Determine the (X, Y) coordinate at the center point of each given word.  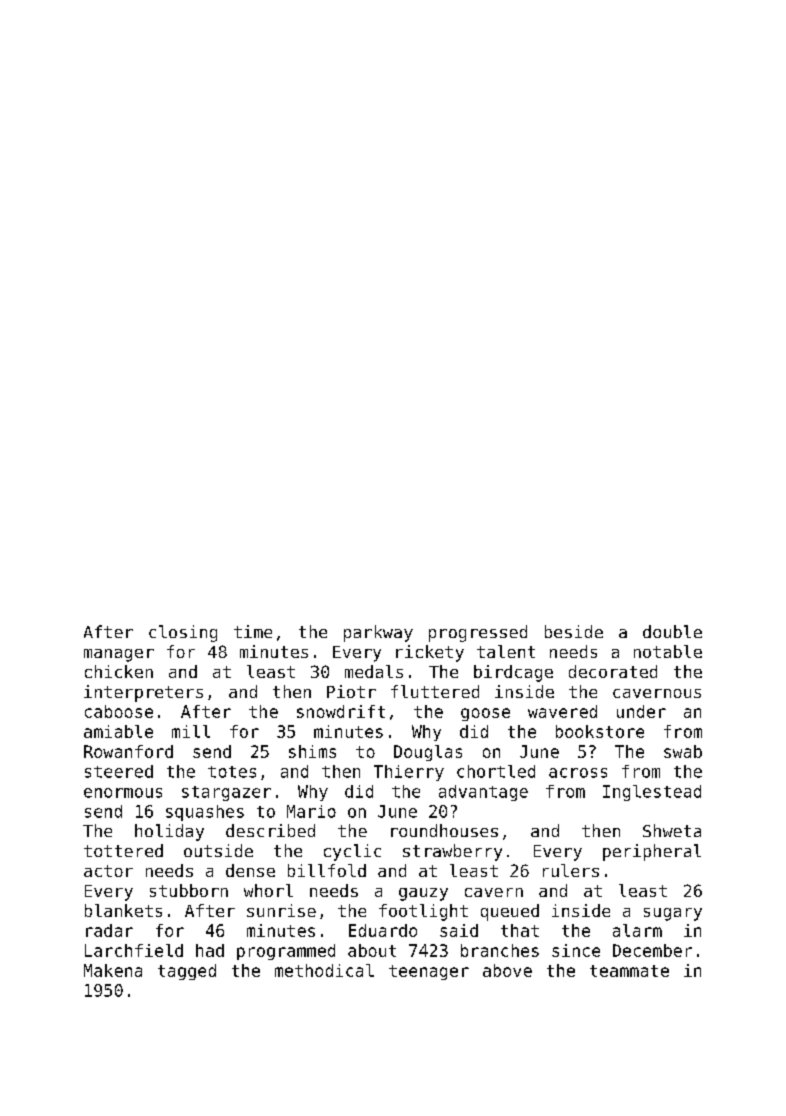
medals (374, 671)
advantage (483, 793)
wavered (562, 711)
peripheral (652, 852)
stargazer (226, 793)
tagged (187, 972)
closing (183, 633)
